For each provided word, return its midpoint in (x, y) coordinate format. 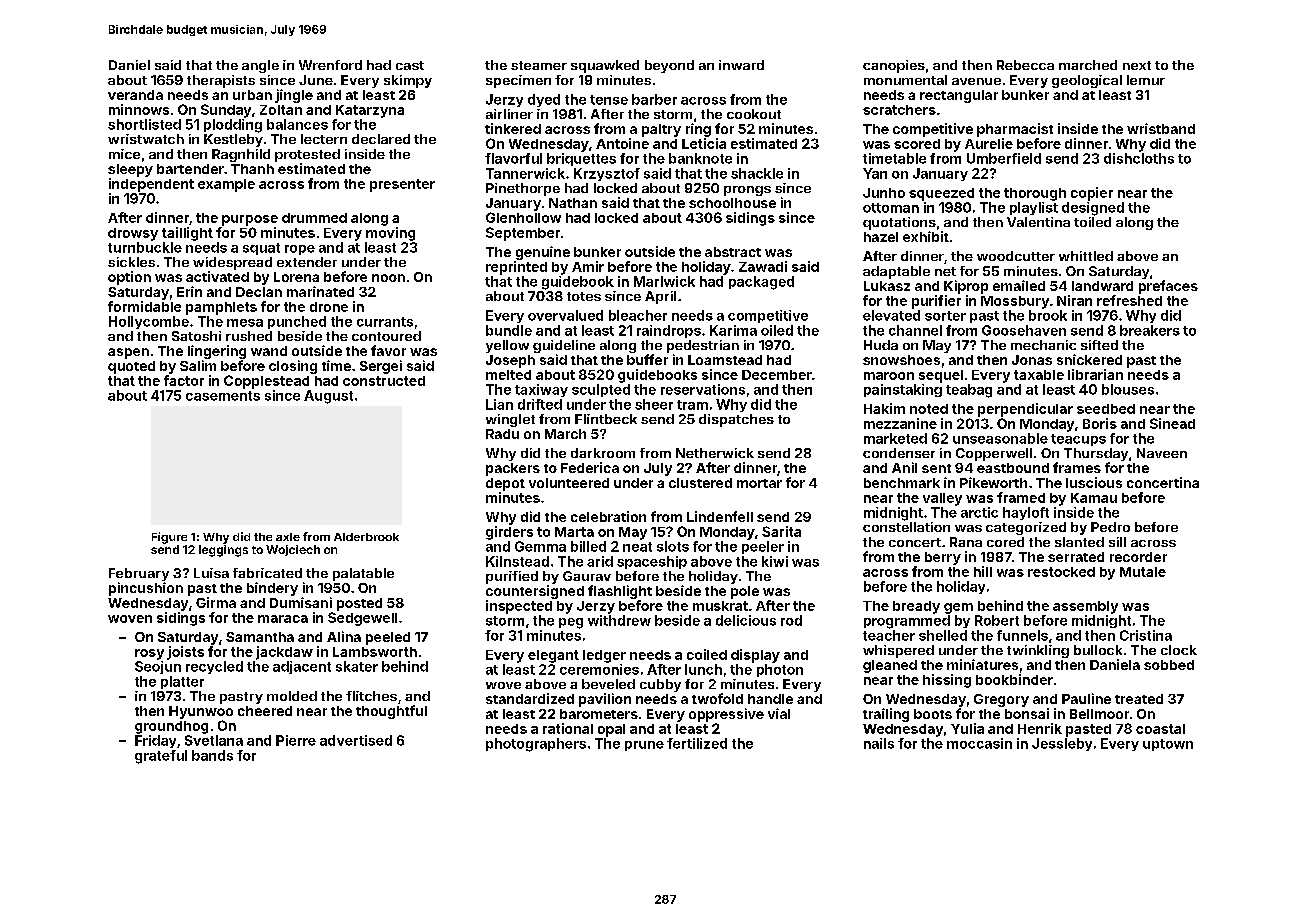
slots (673, 546)
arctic (979, 512)
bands (212, 755)
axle (288, 537)
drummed (314, 218)
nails (879, 743)
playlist (1034, 208)
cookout (754, 114)
